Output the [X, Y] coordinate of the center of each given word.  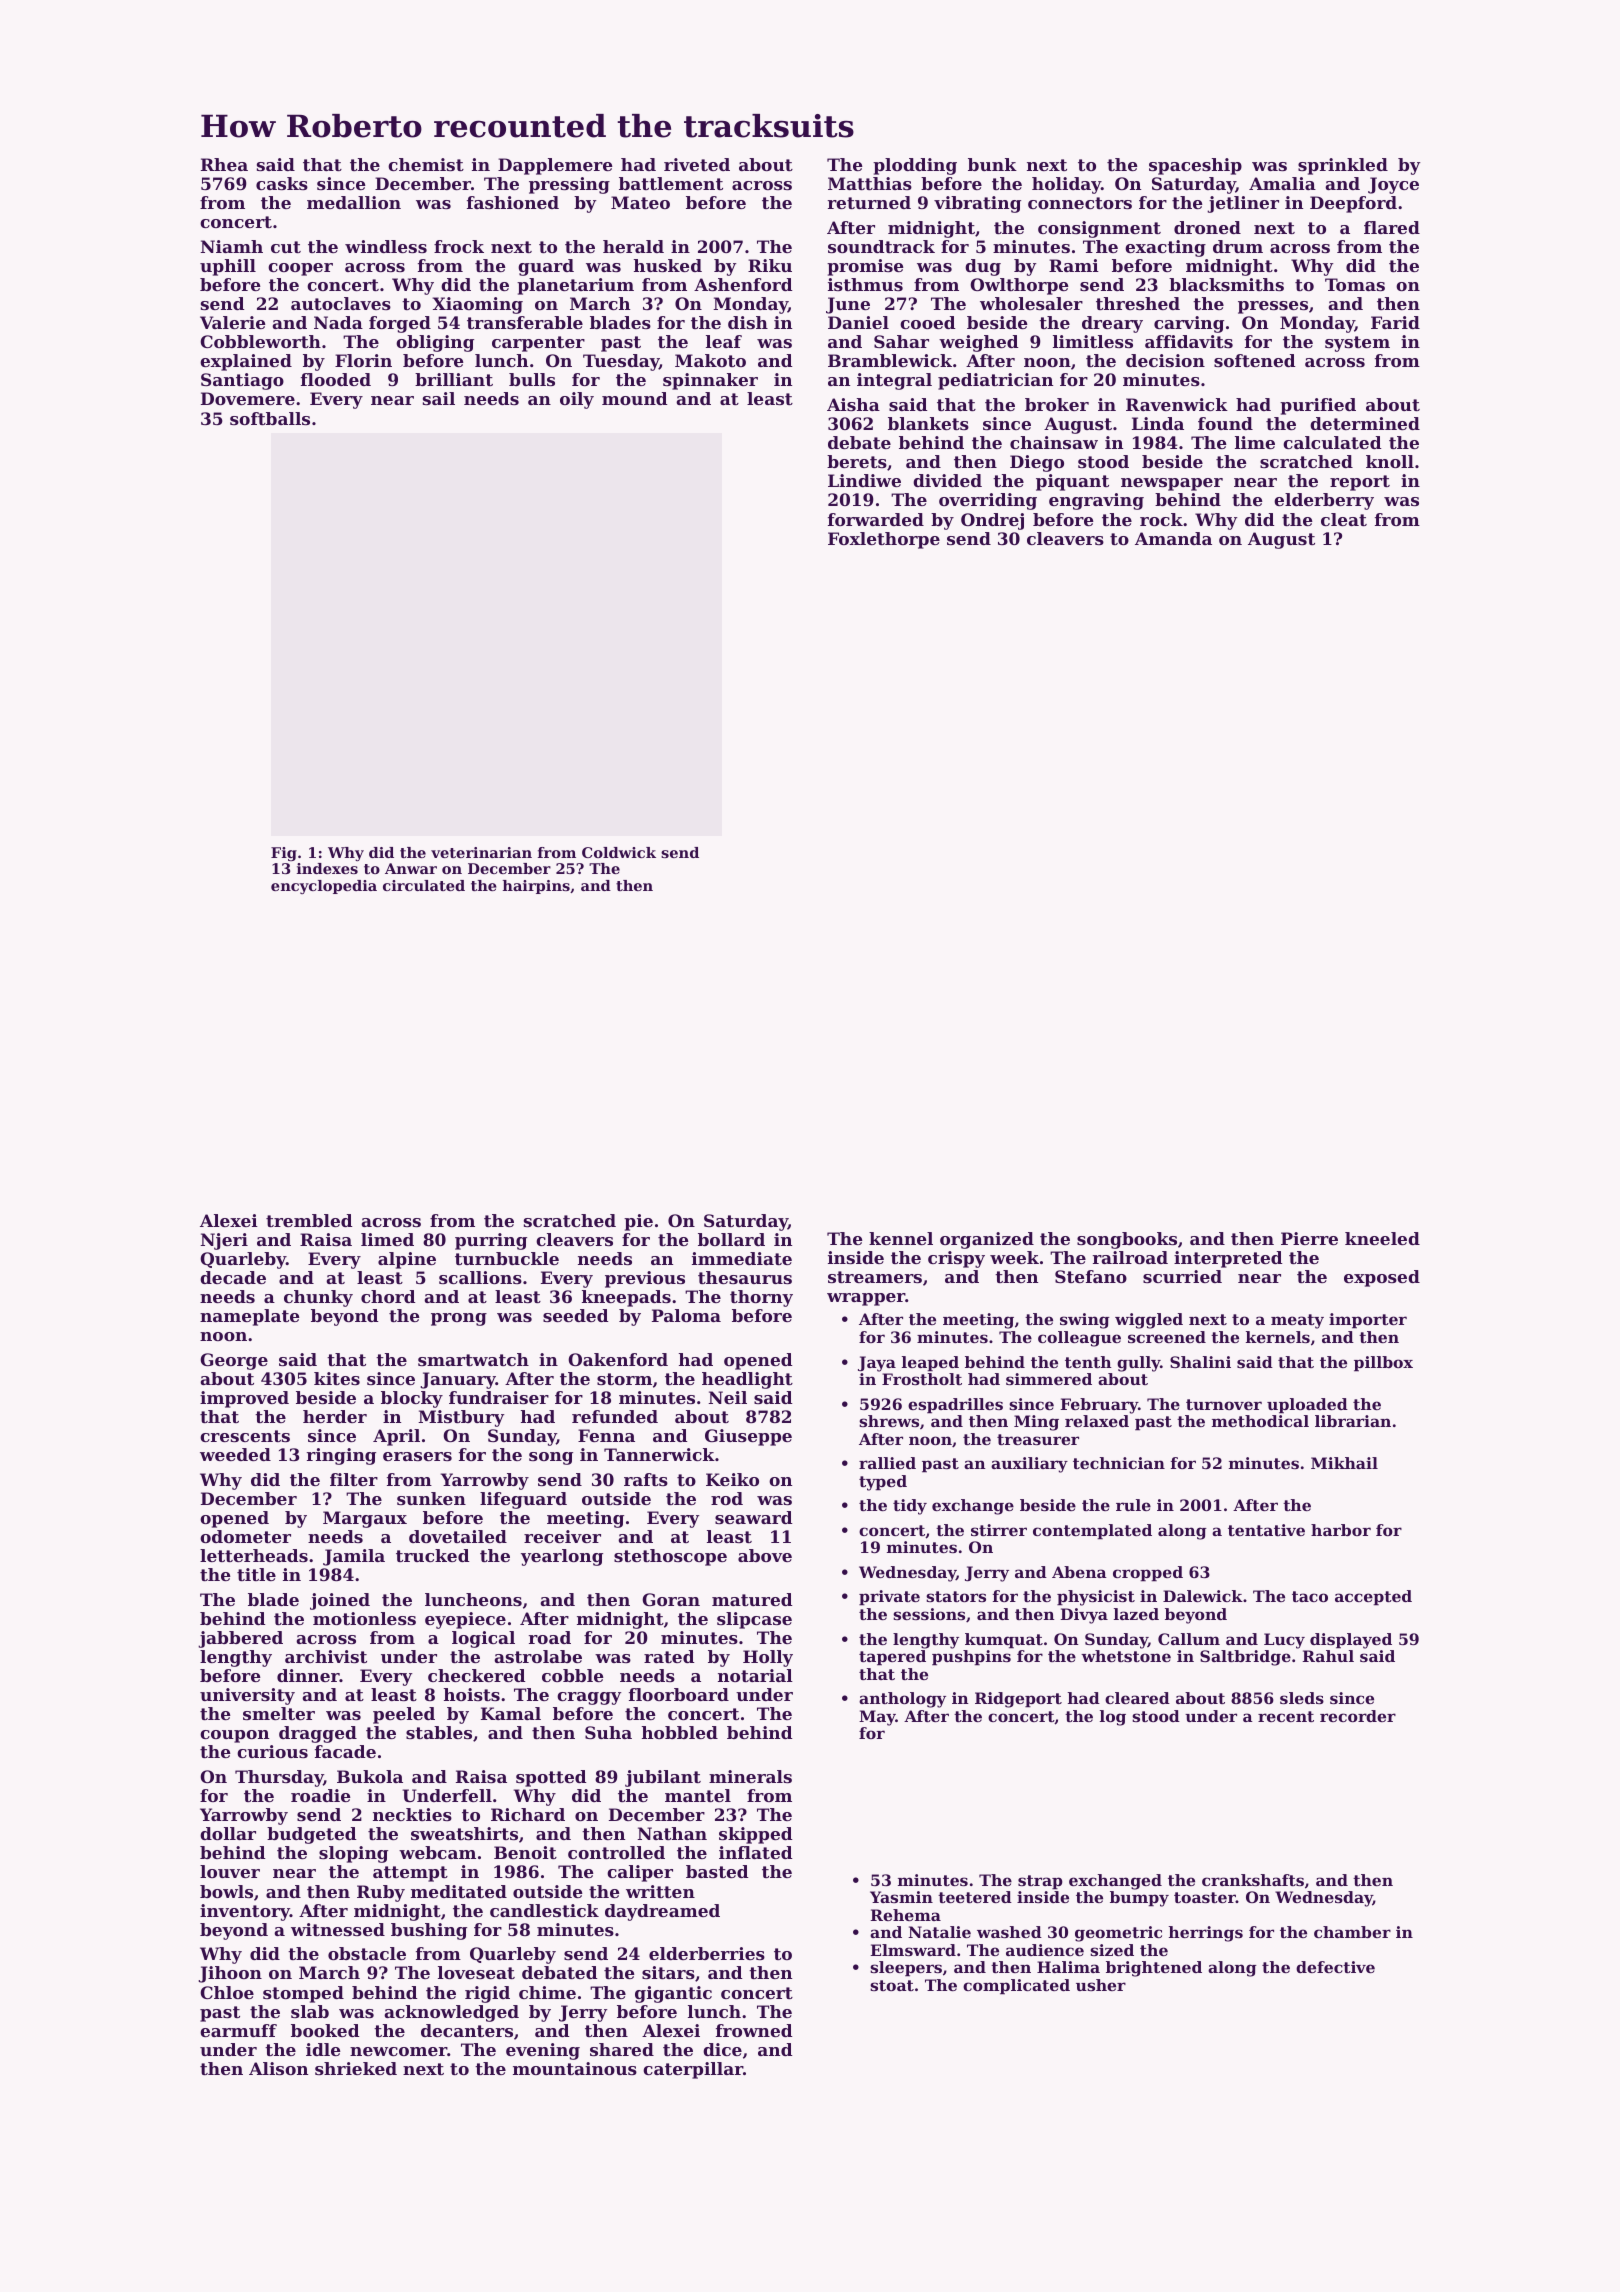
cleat [1344, 519]
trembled [309, 1220]
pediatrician [995, 381]
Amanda [1173, 538]
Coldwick [619, 852]
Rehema [905, 1915]
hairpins [536, 887]
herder [335, 1416]
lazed [1136, 1614]
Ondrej [992, 521]
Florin [363, 360]
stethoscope [670, 1557]
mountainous [575, 2068]
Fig [284, 854]
